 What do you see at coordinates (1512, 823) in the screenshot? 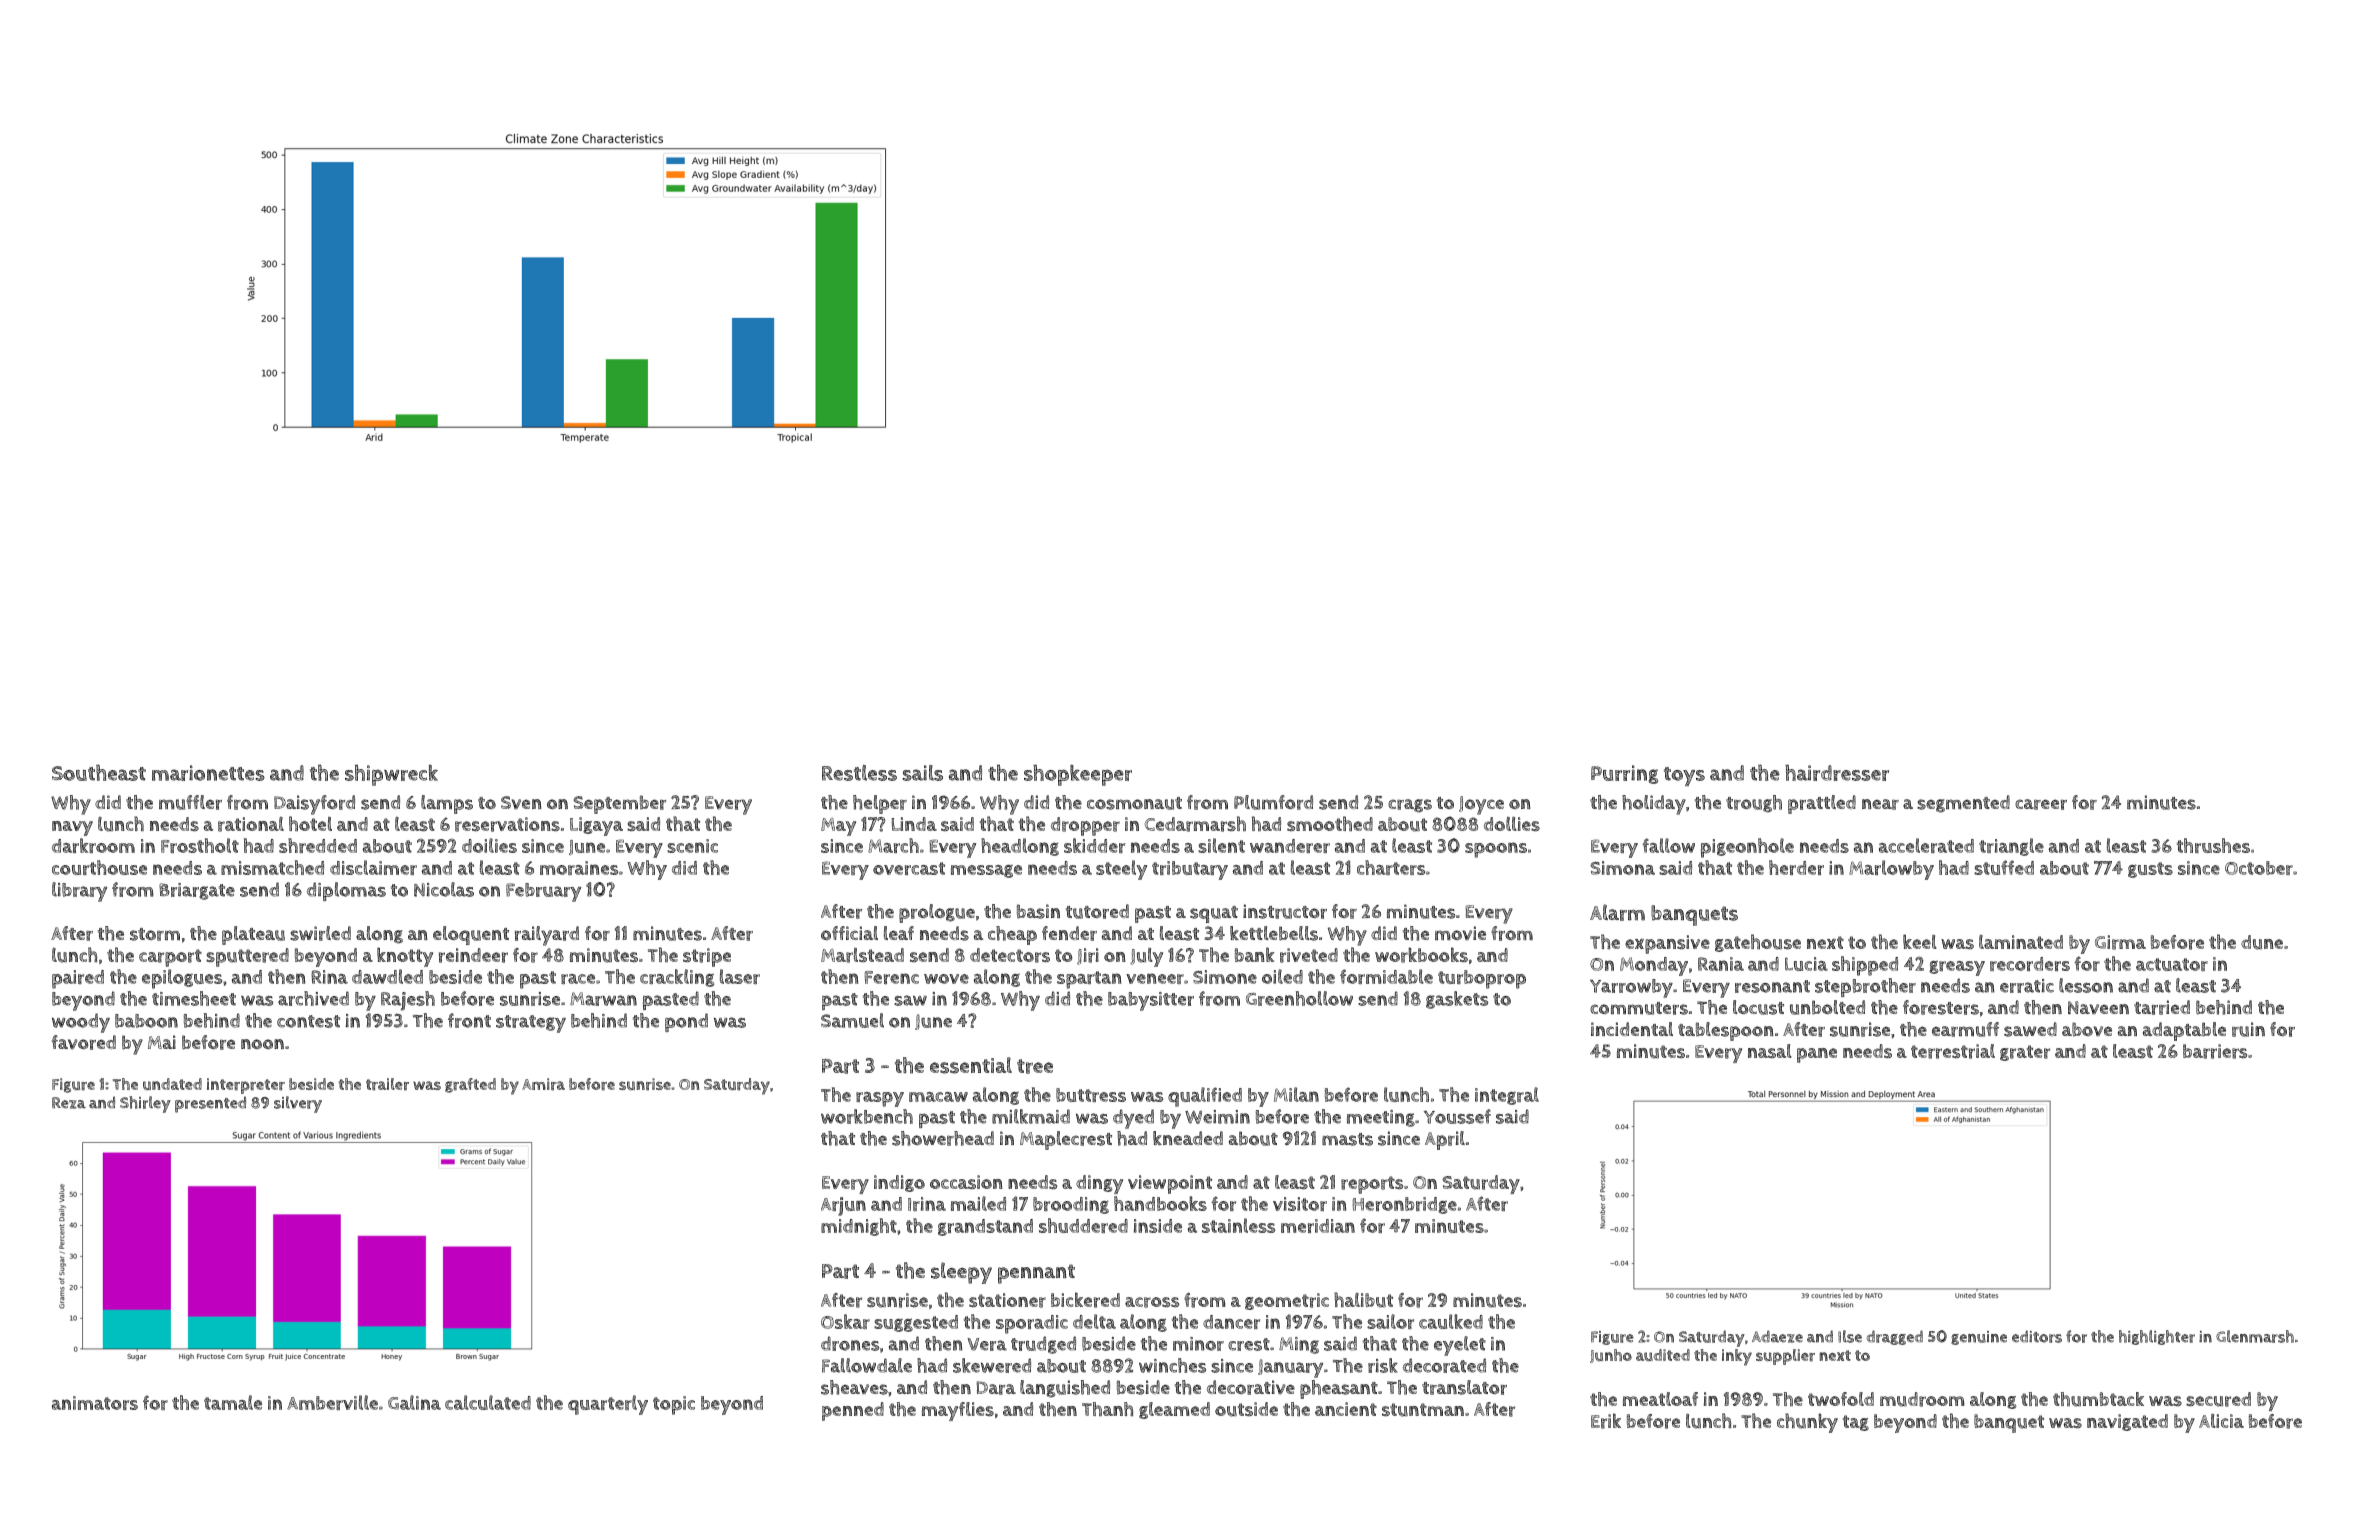
I see `dollies` at bounding box center [1512, 823].
